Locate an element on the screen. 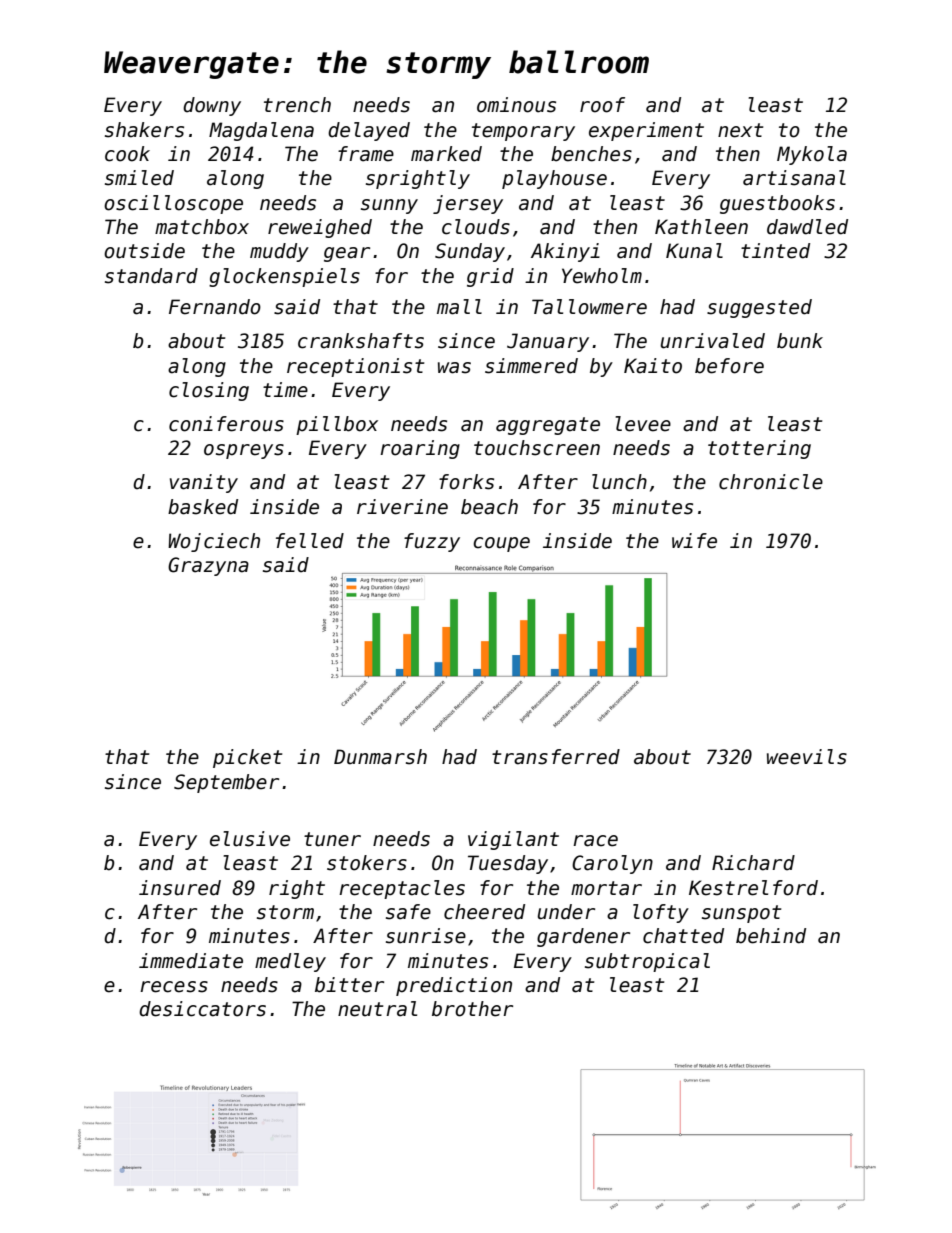  weevils is located at coordinates (807, 757).
